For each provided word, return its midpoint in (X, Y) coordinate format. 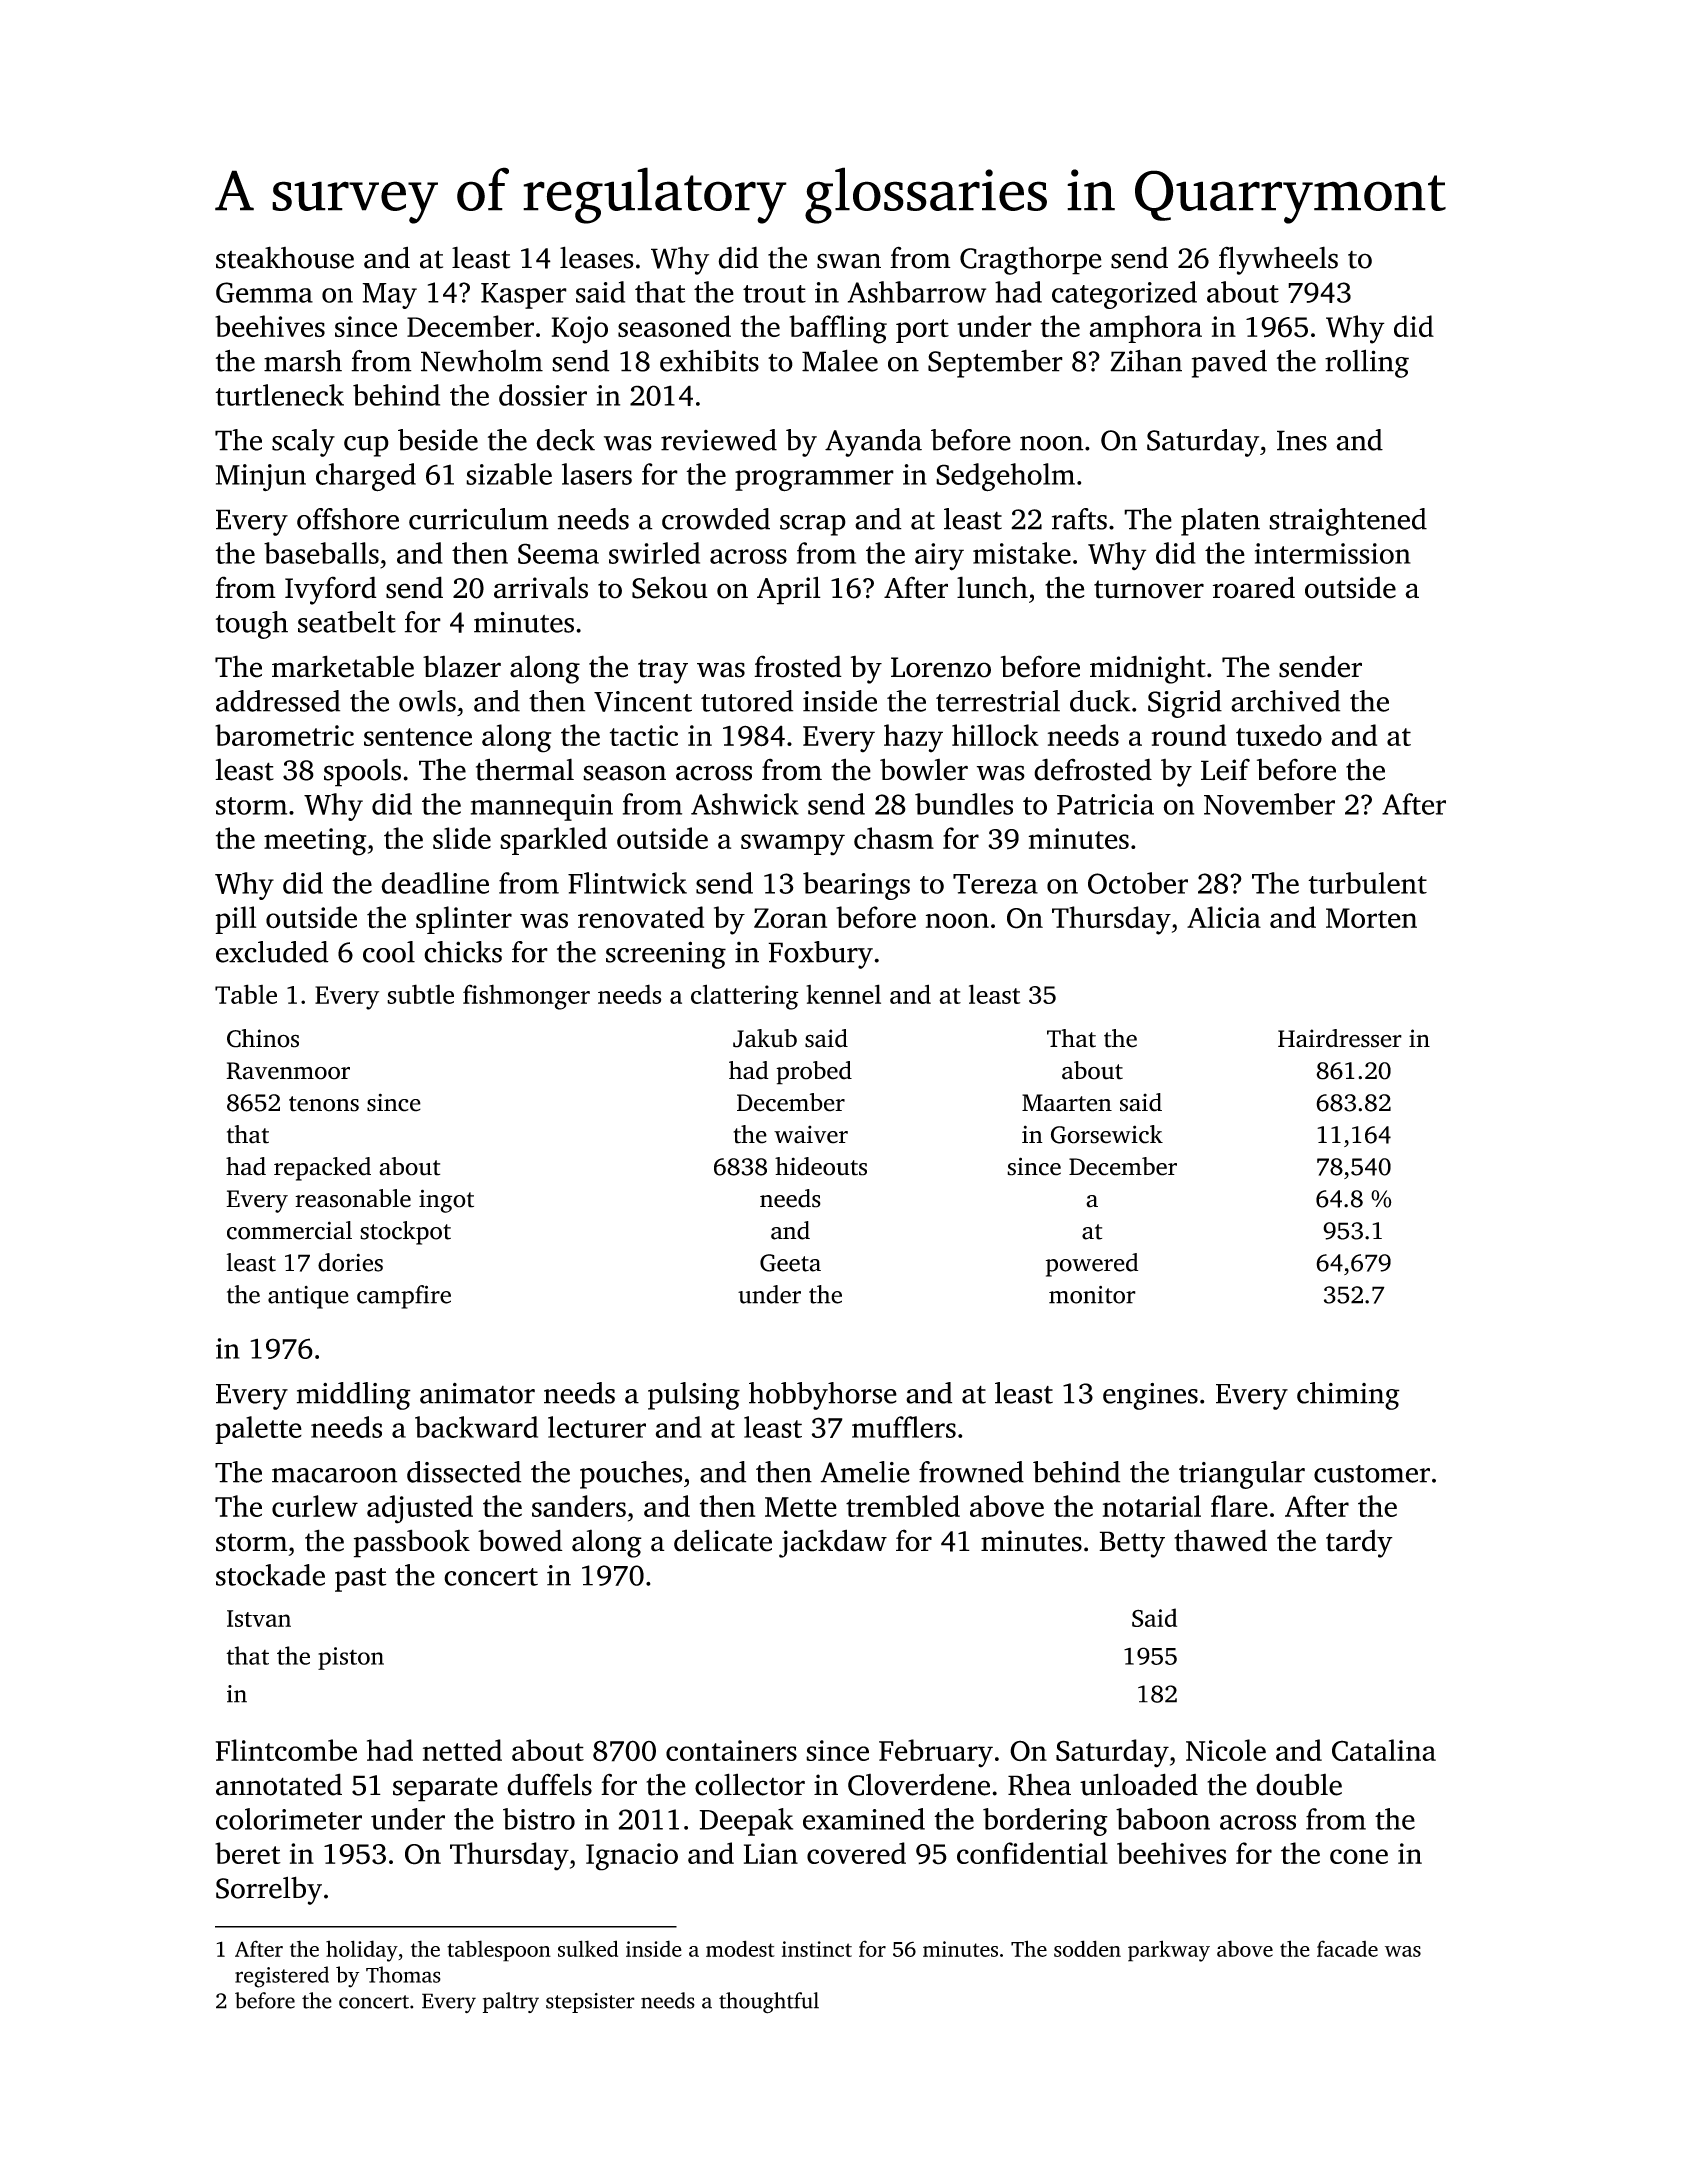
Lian (771, 1853)
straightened (1348, 522)
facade (1347, 1948)
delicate (723, 1540)
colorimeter (289, 1819)
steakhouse (285, 257)
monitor (1092, 1295)
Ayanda (873, 443)
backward (476, 1427)
